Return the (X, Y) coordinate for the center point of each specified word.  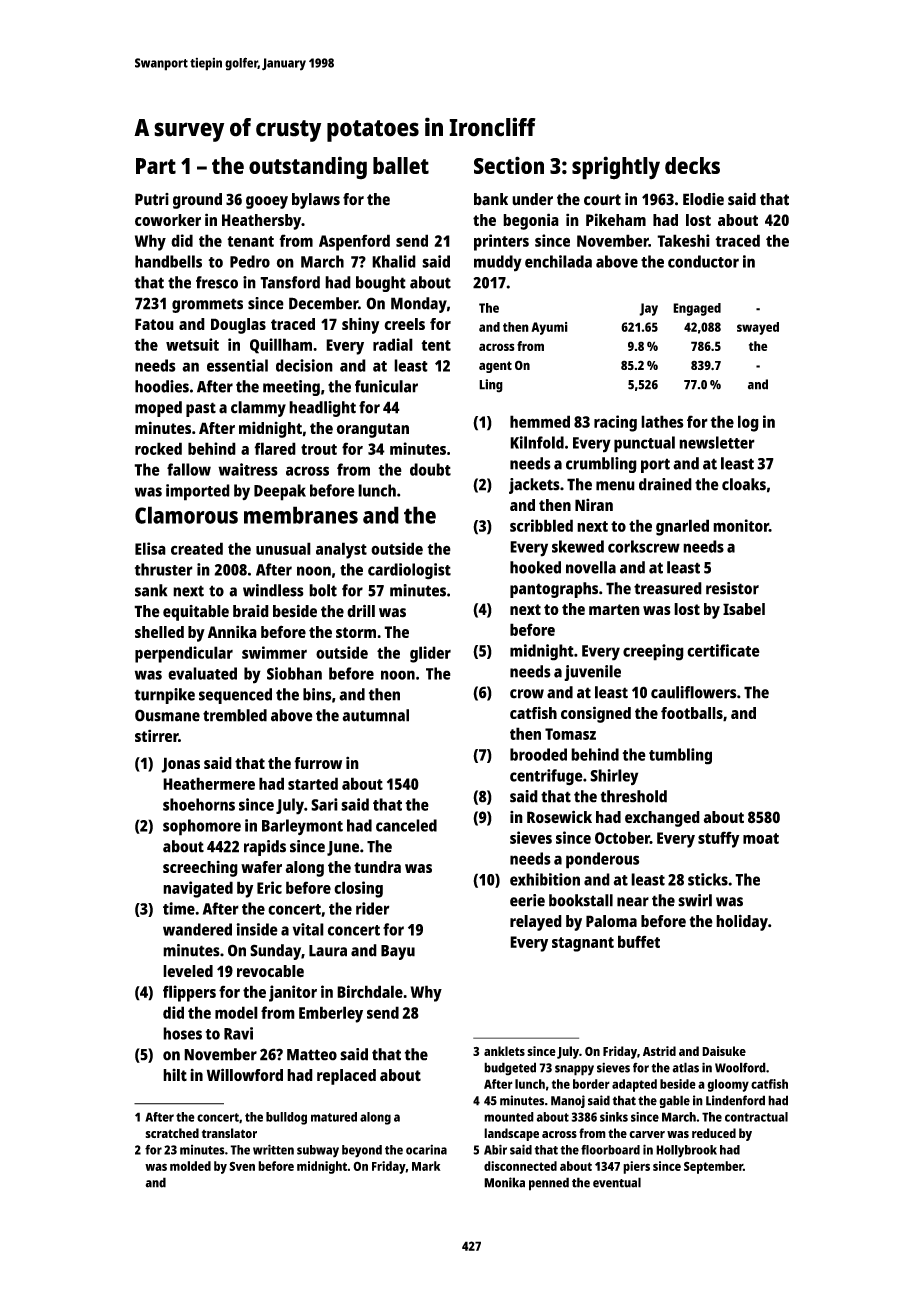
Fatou (154, 324)
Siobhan (294, 673)
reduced (714, 1133)
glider (430, 654)
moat (761, 838)
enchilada (558, 261)
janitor (293, 993)
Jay (648, 309)
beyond (362, 1151)
